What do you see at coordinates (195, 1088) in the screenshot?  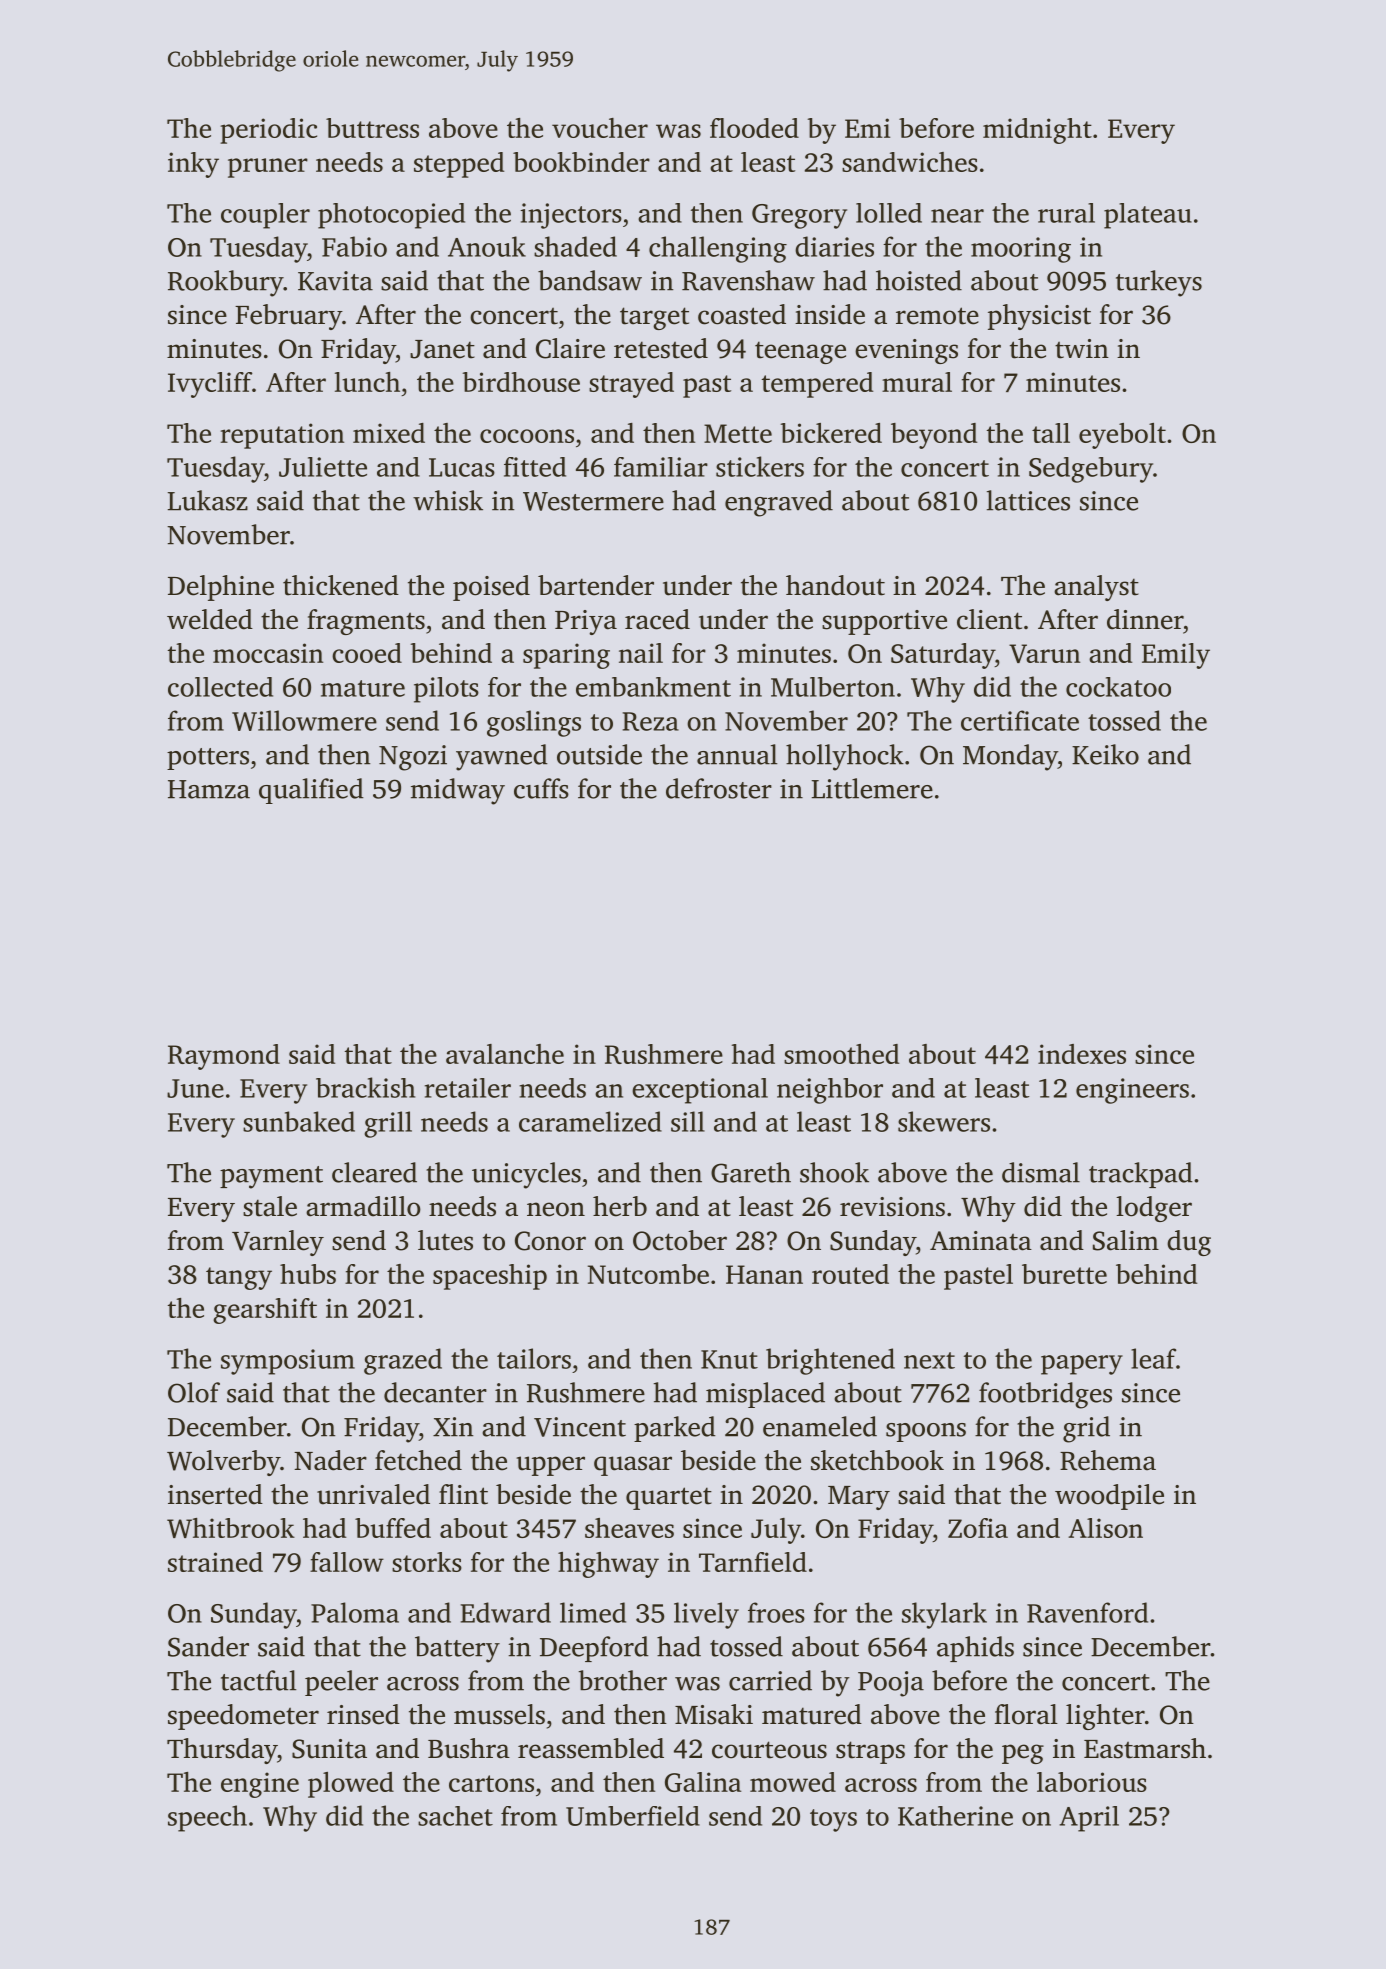 I see `June` at bounding box center [195, 1088].
